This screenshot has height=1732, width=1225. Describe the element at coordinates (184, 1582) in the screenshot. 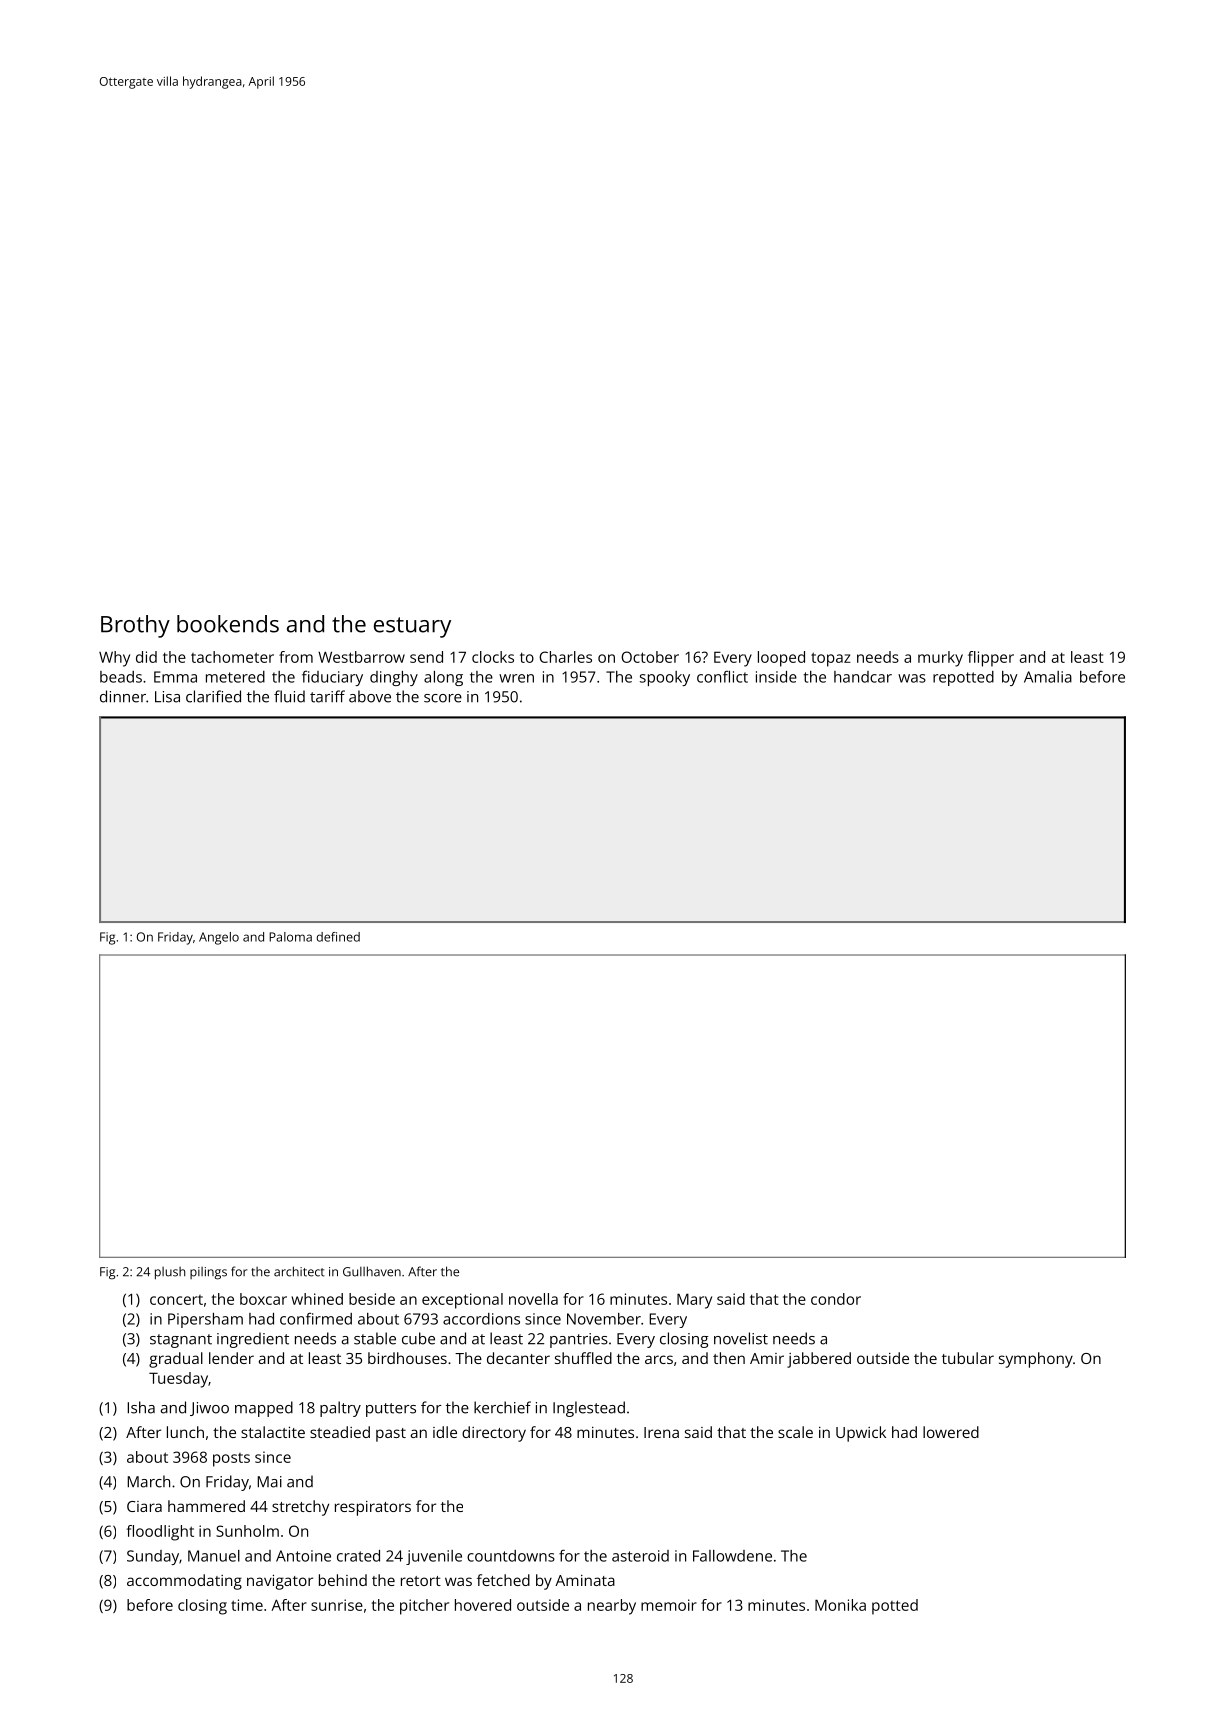

I see `accommodating` at that location.
